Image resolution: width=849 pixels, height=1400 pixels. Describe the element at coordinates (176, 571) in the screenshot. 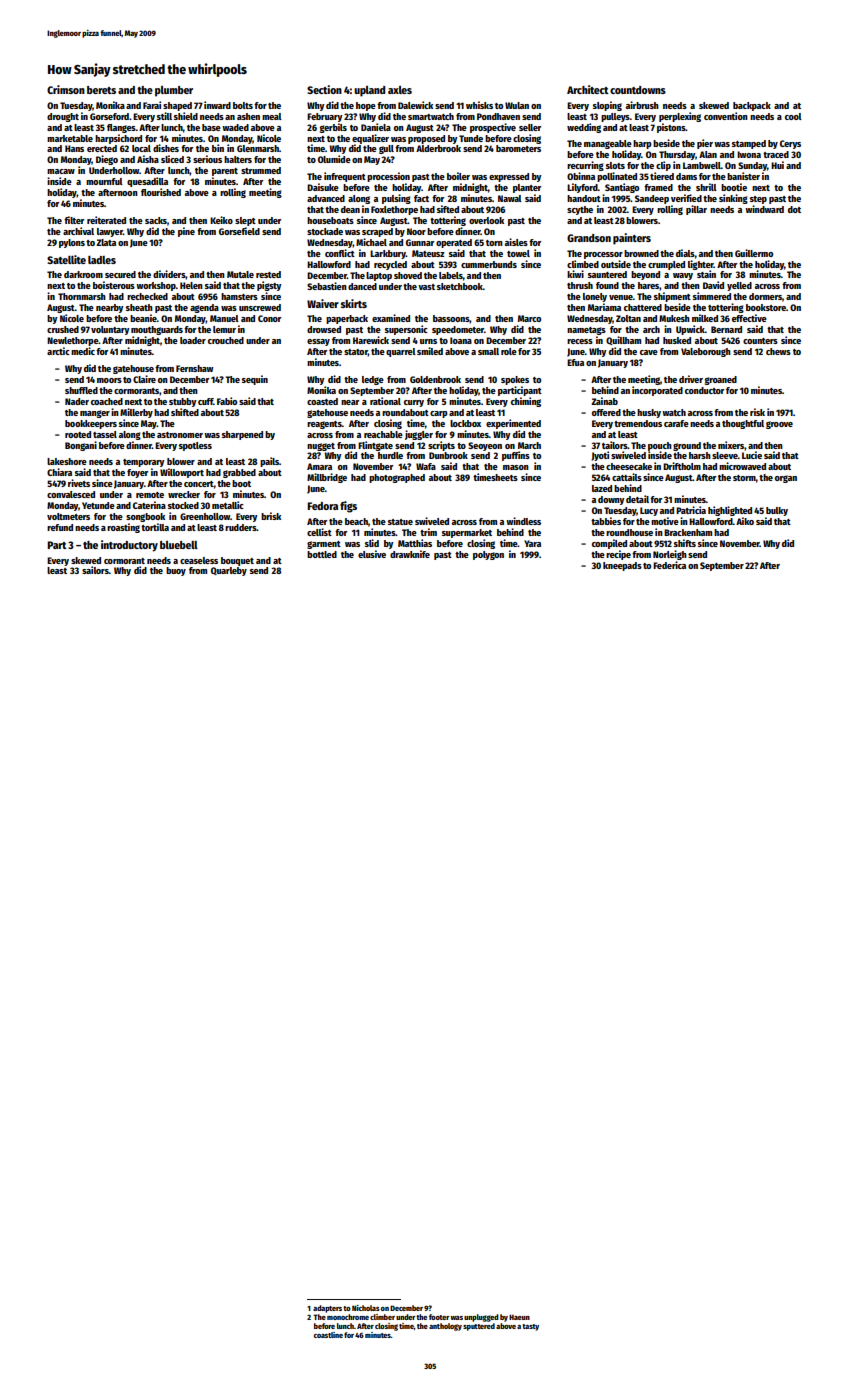

I see `buoy` at that location.
